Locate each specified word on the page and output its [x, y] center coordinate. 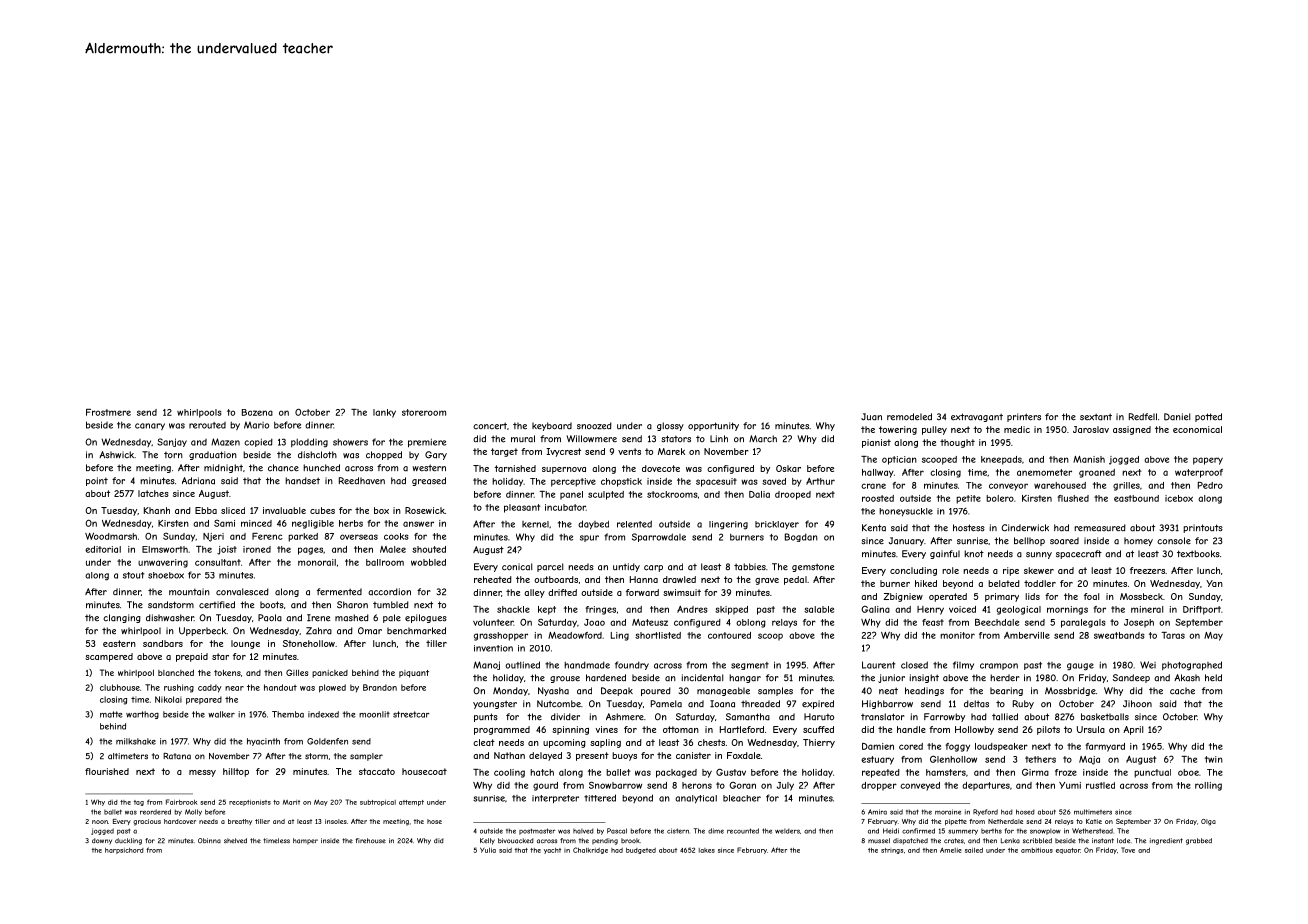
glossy [670, 426]
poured [656, 691]
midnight [223, 468]
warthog [142, 715]
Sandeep [1131, 678]
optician [899, 460]
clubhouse [120, 687]
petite [968, 499]
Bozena [257, 412]
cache [1182, 691]
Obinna [209, 840]
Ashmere [625, 717]
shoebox [166, 575]
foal [1091, 596]
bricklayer [777, 525]
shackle [513, 609]
